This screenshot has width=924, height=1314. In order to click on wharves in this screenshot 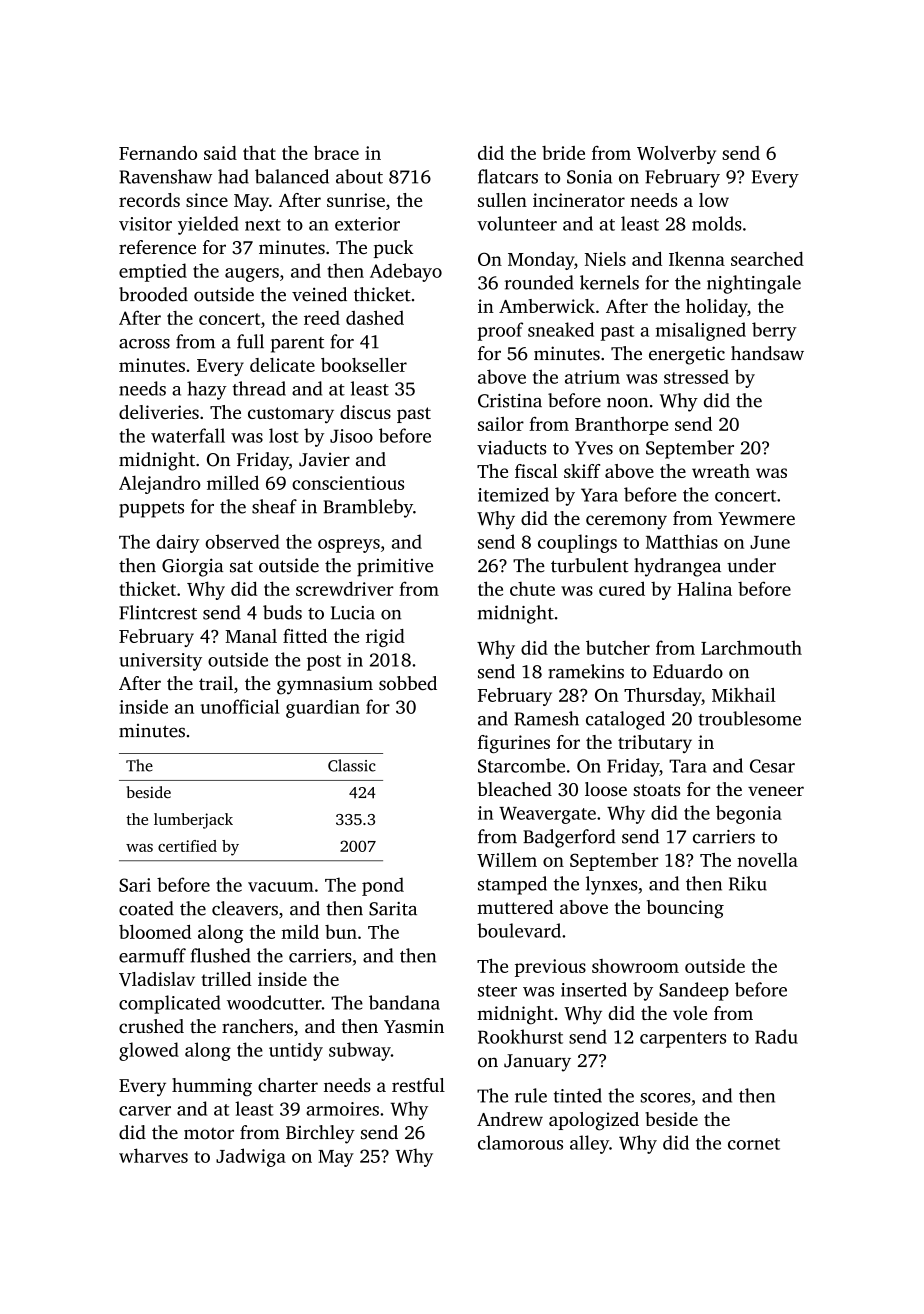, I will do `click(153, 1155)`.
